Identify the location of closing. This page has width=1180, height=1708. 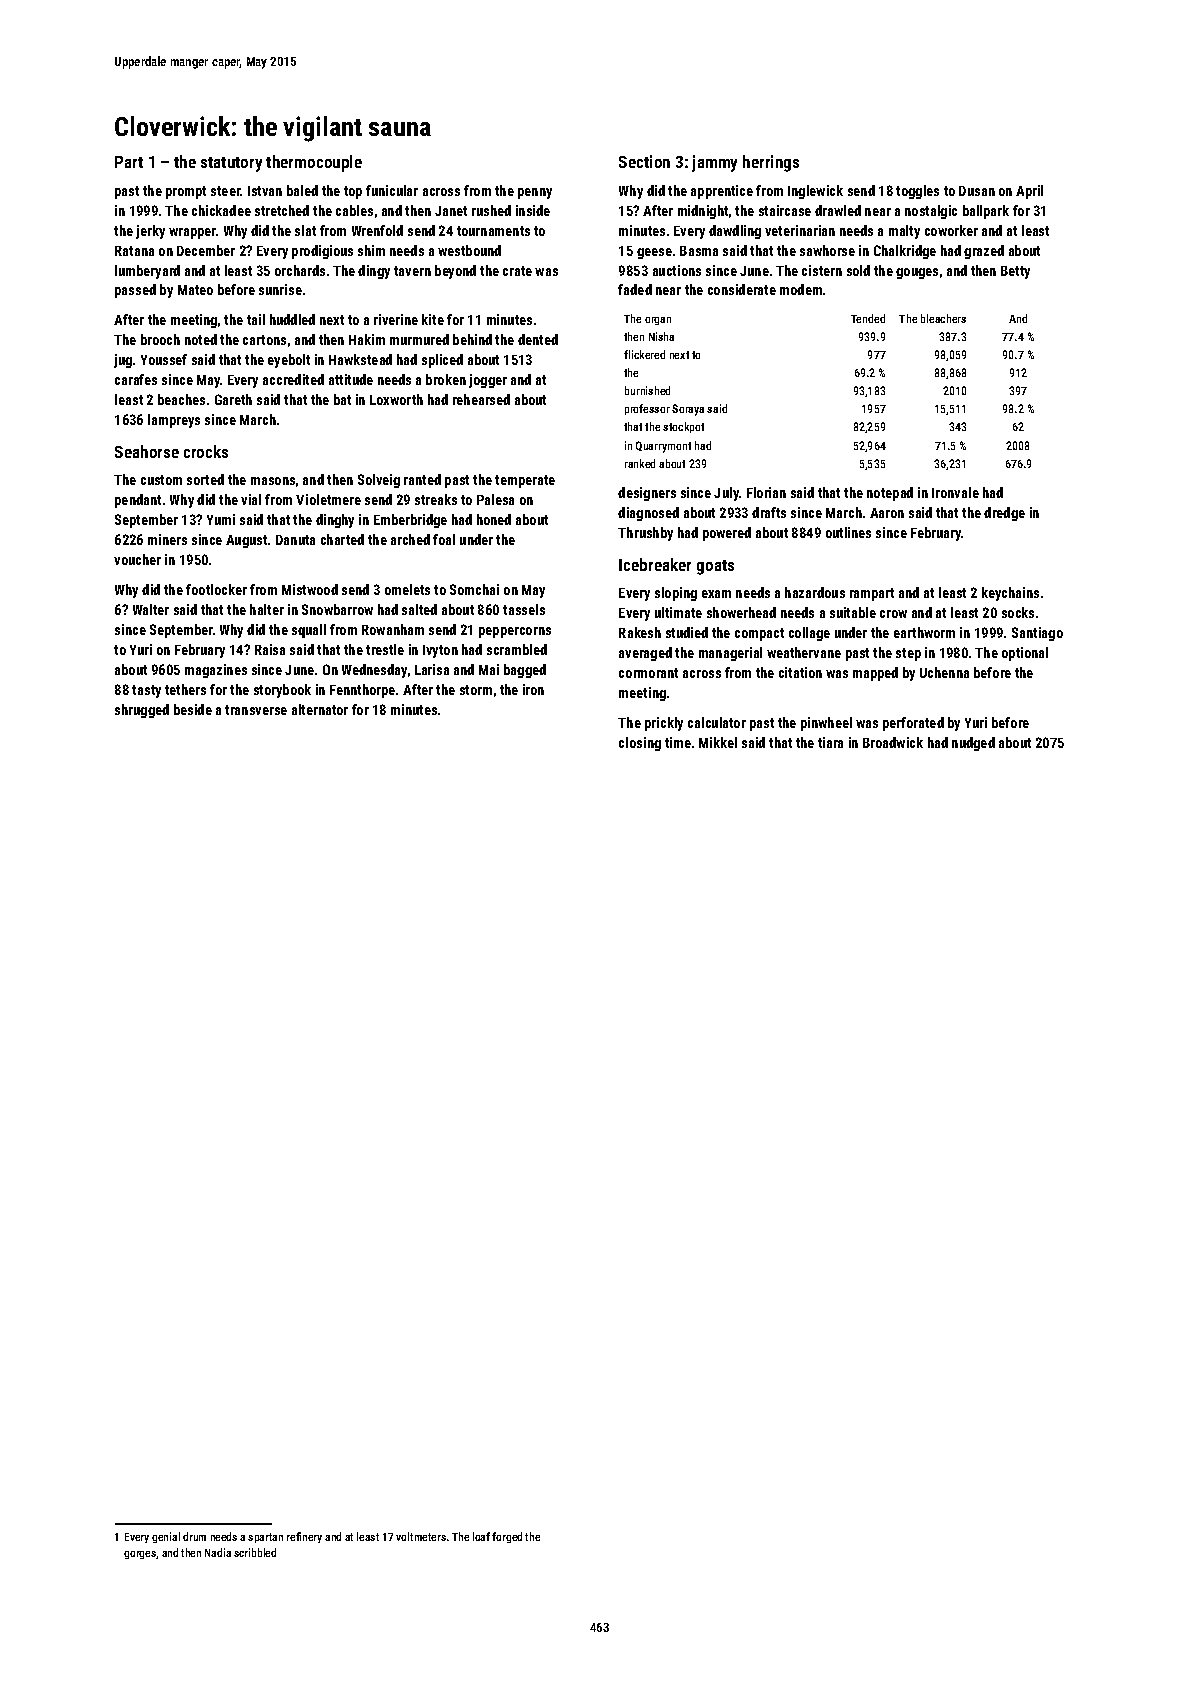
(640, 744).
